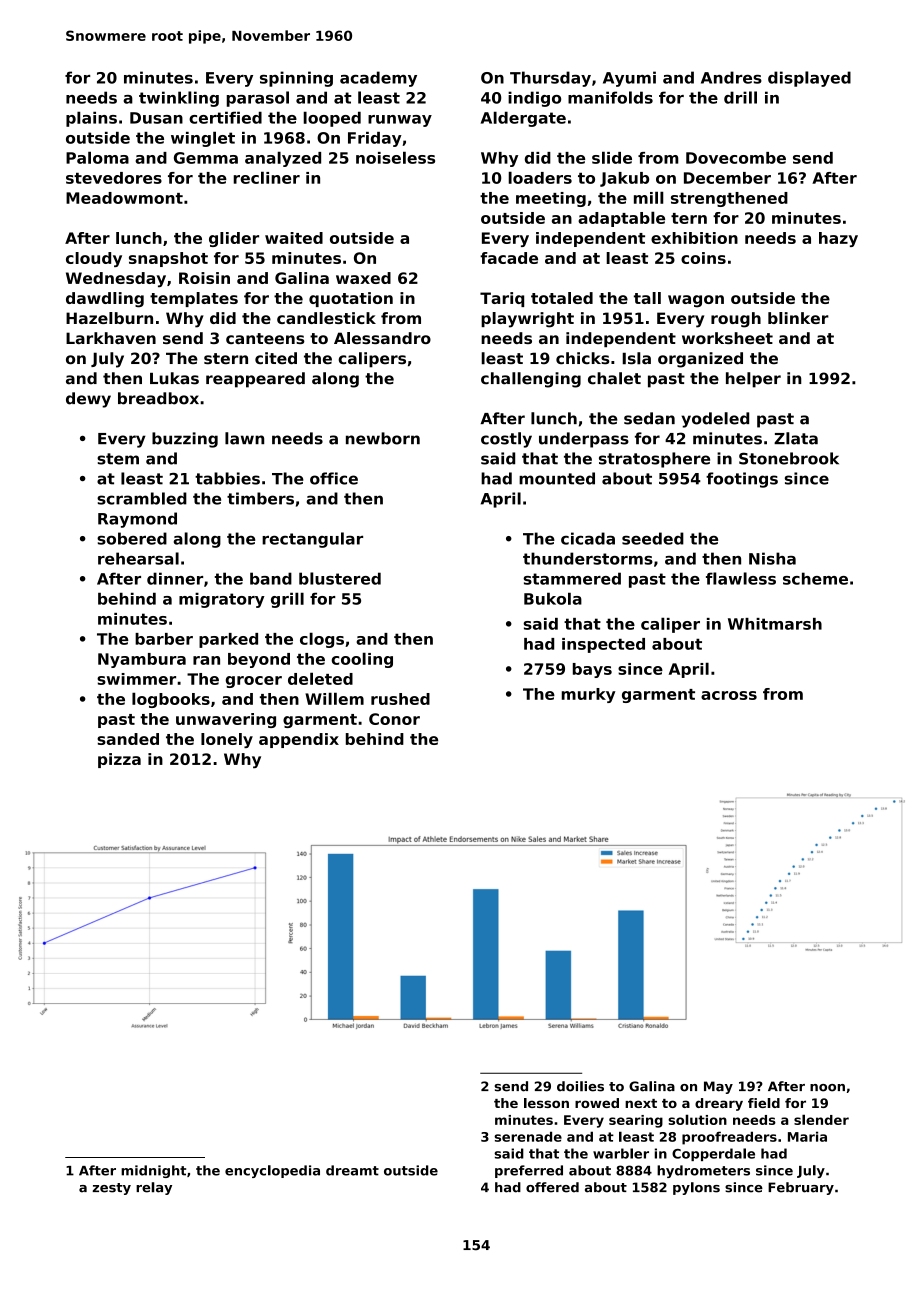 Image resolution: width=924 pixels, height=1308 pixels. I want to click on Zlata, so click(796, 438).
